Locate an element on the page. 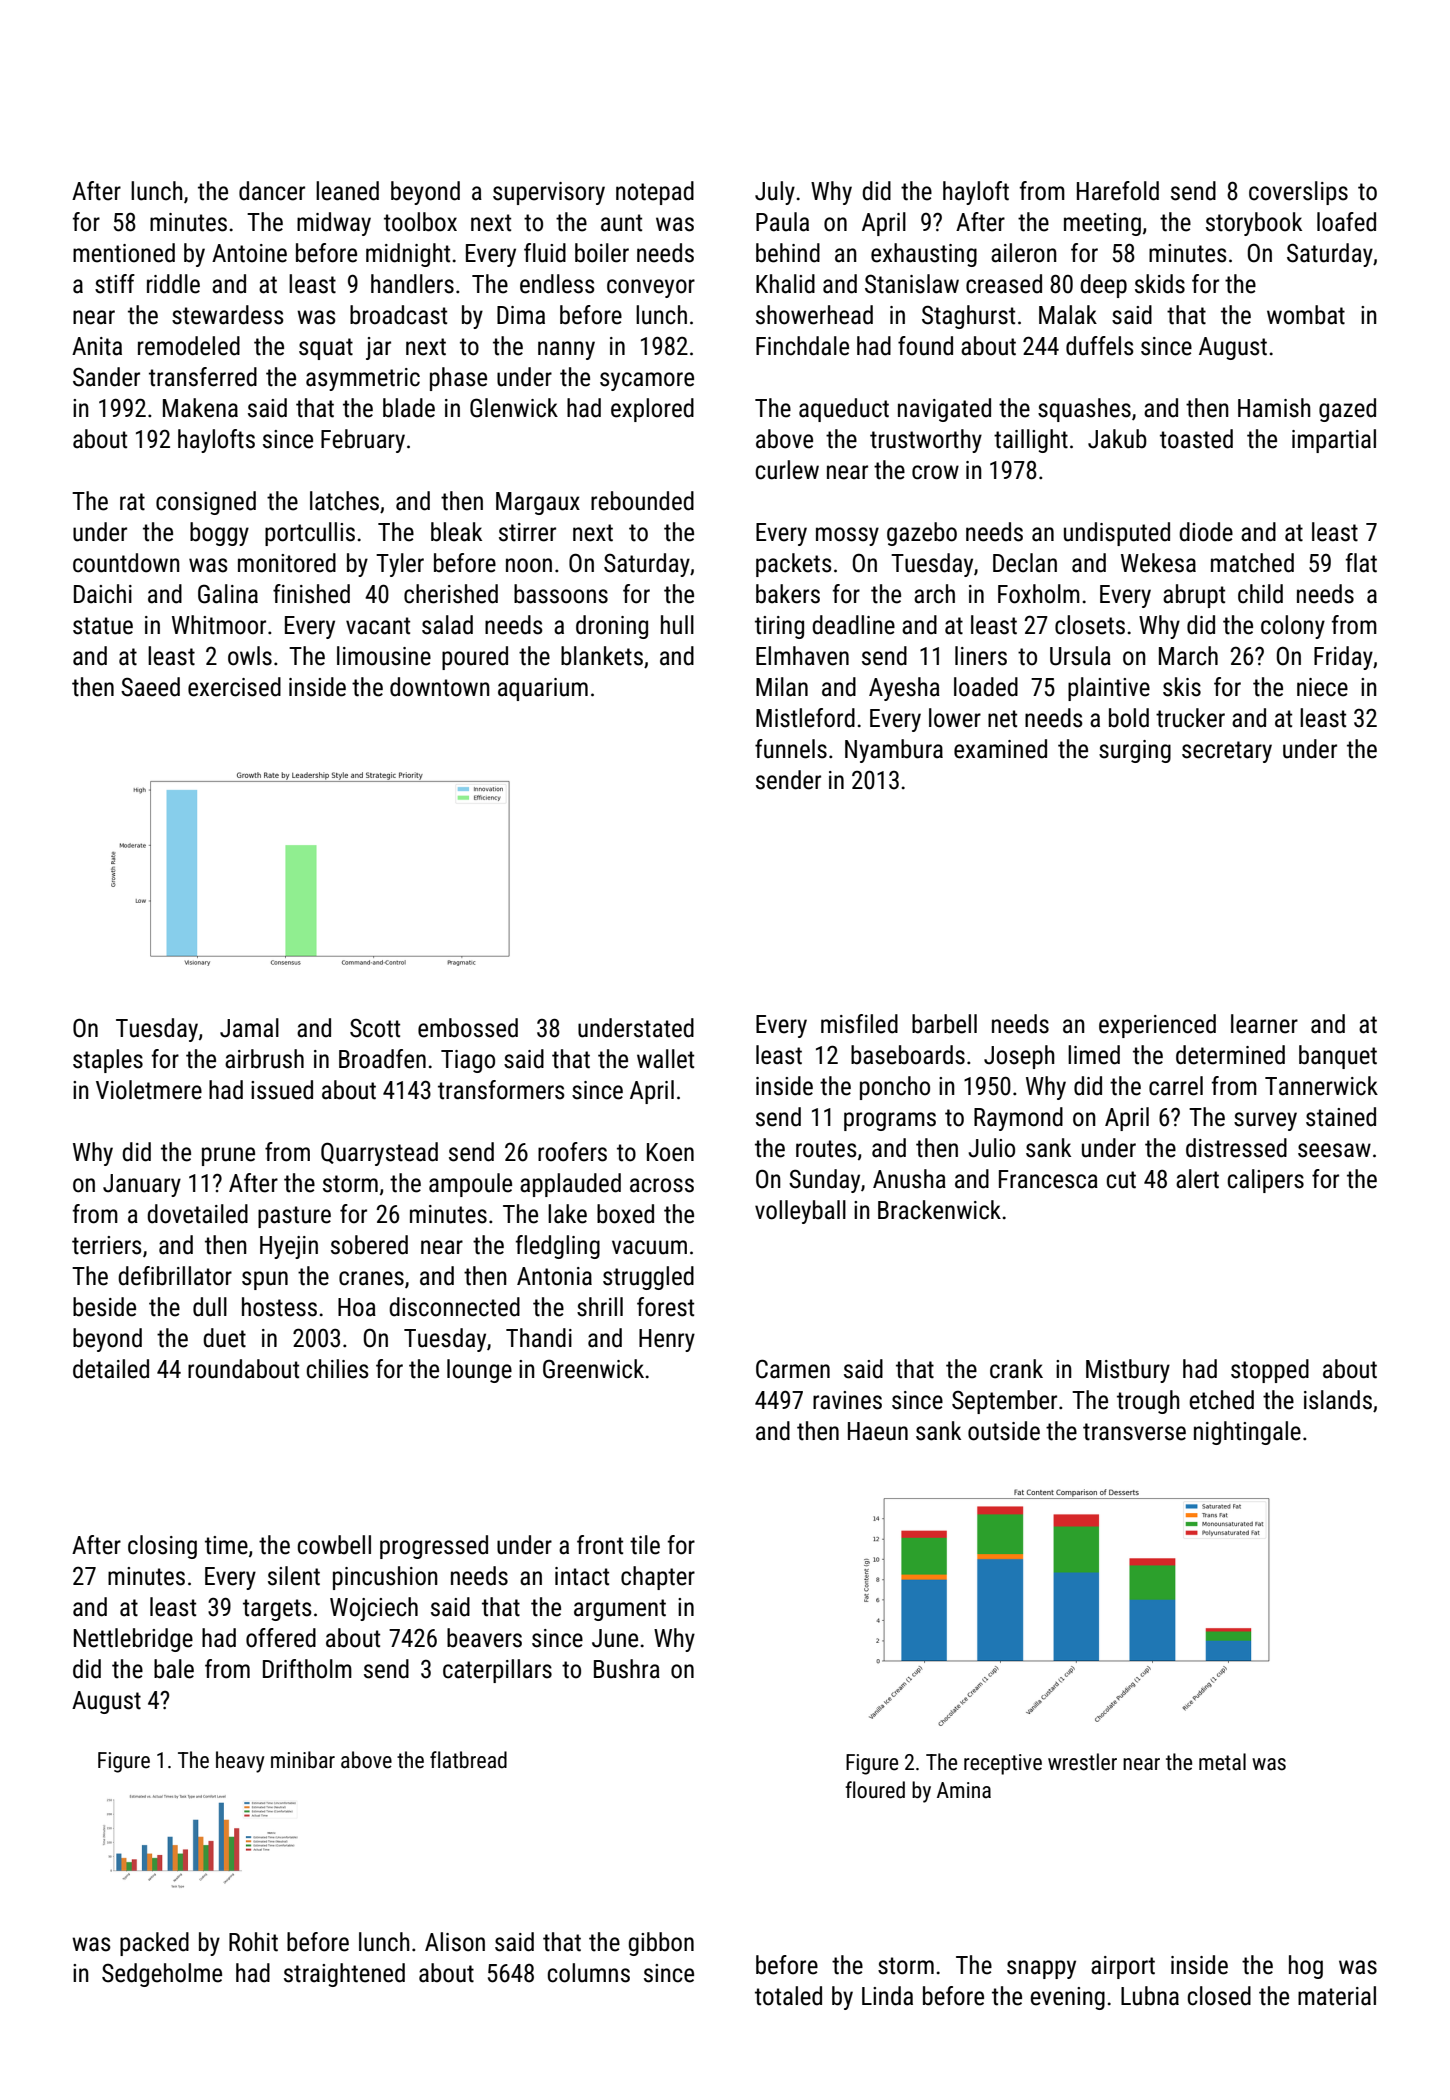 The height and width of the document is (2100, 1450). packed is located at coordinates (154, 1944).
